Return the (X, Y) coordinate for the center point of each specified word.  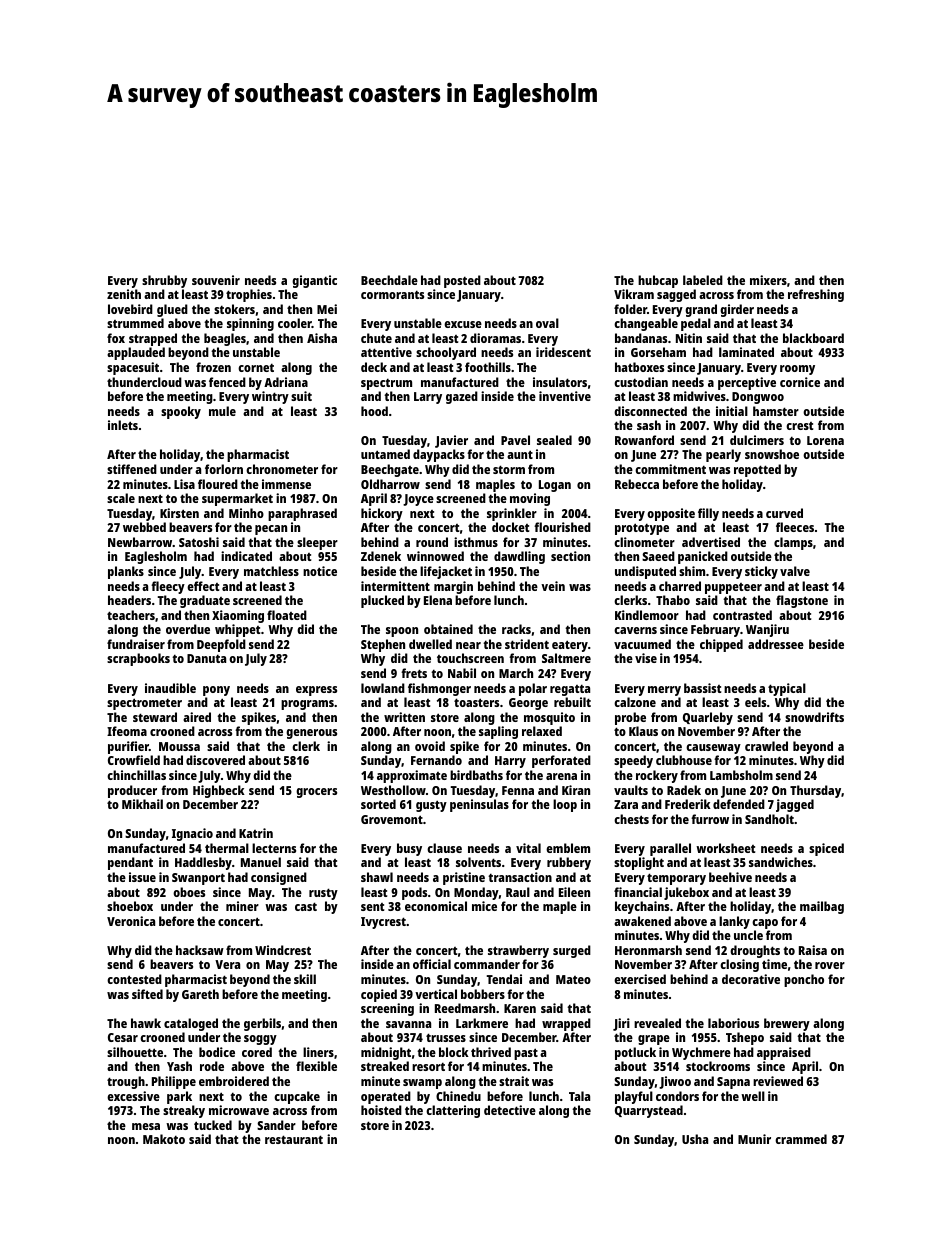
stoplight (639, 863)
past (526, 1054)
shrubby (164, 281)
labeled (703, 280)
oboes (189, 892)
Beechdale (389, 280)
